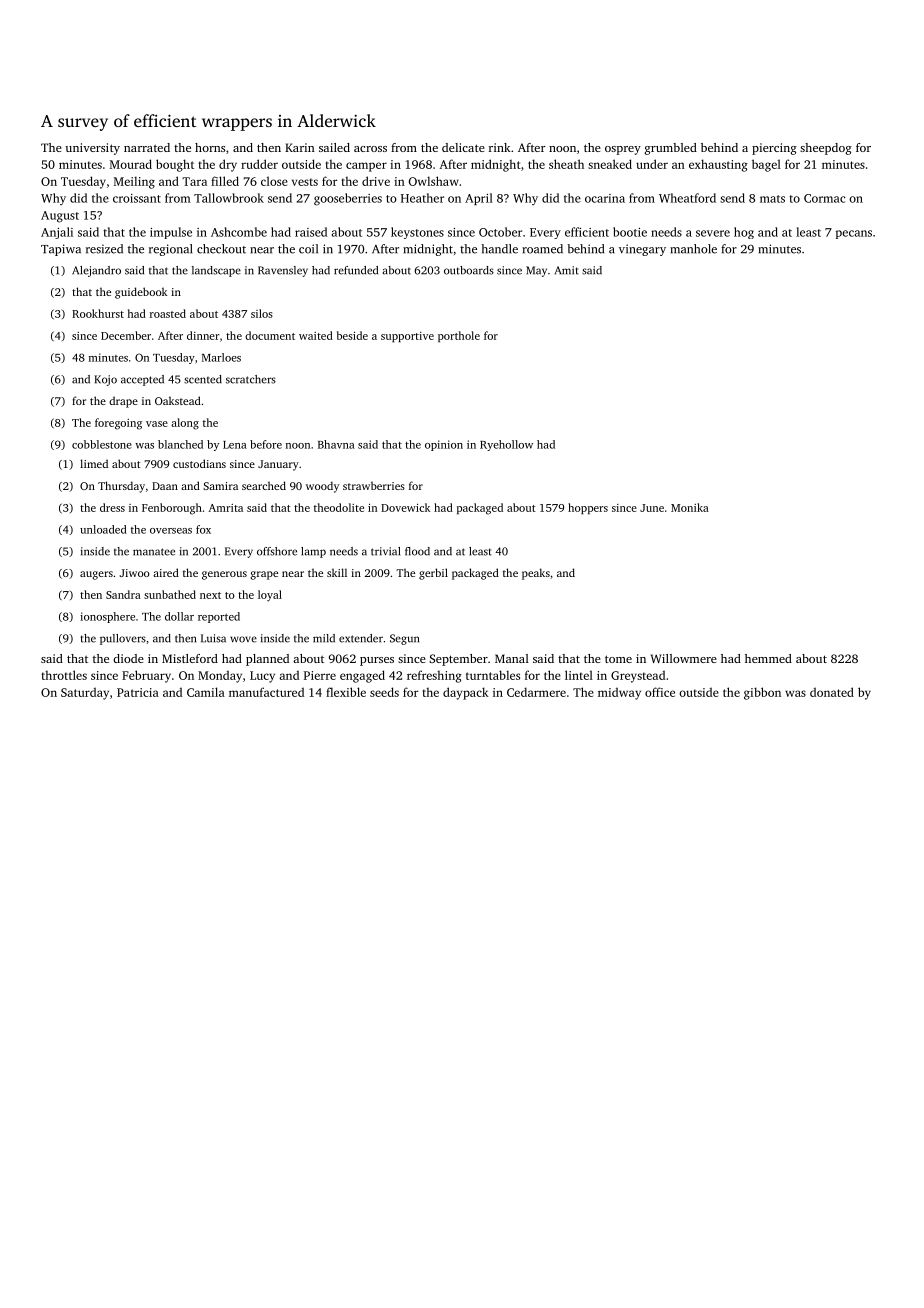 The height and width of the screenshot is (1308, 924). I want to click on narrated, so click(147, 147).
